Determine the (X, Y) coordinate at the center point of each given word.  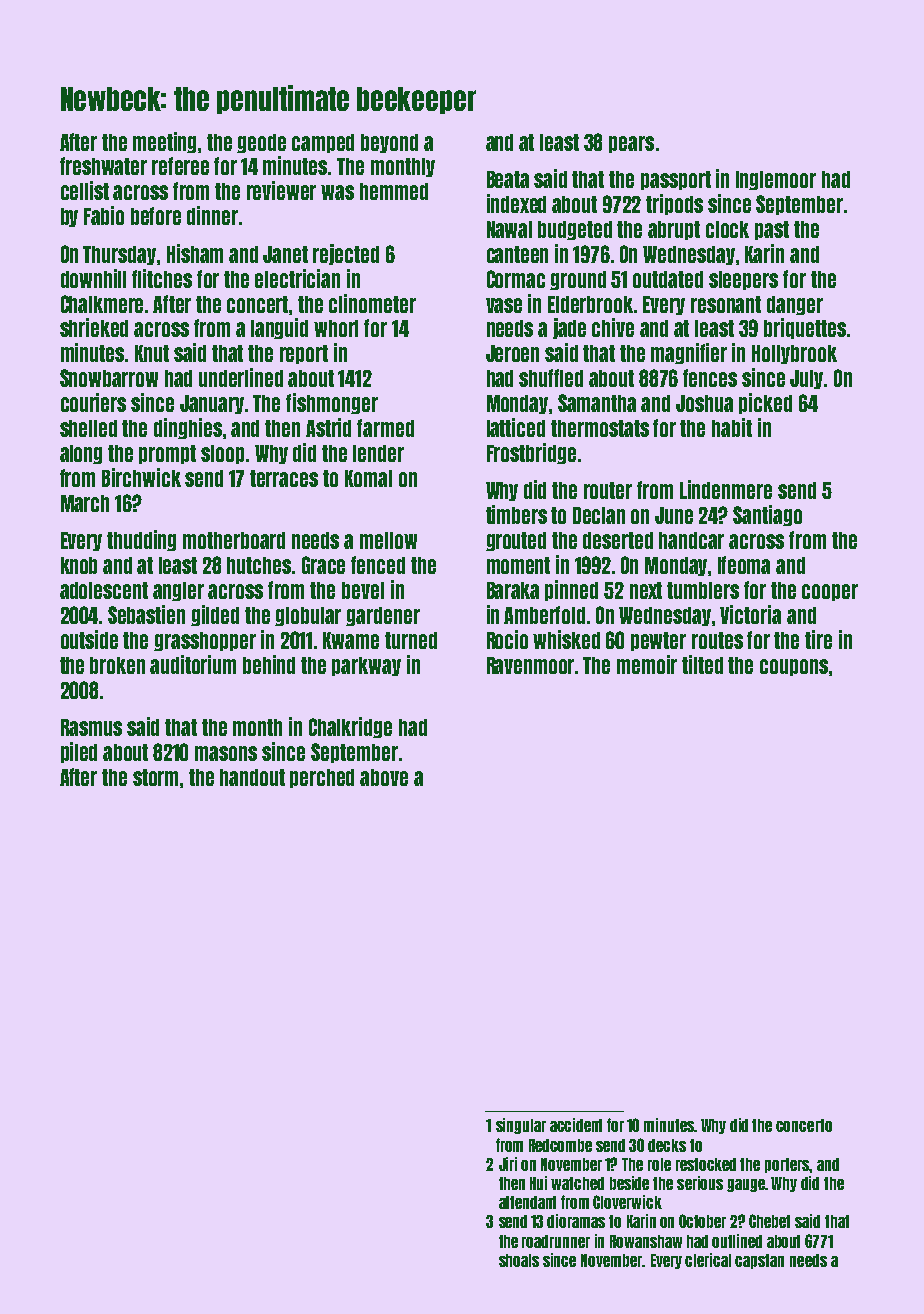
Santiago (767, 515)
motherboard (234, 540)
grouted (516, 541)
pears (631, 144)
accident (576, 1125)
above (384, 777)
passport (676, 180)
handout (252, 777)
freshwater (103, 166)
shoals (519, 1260)
